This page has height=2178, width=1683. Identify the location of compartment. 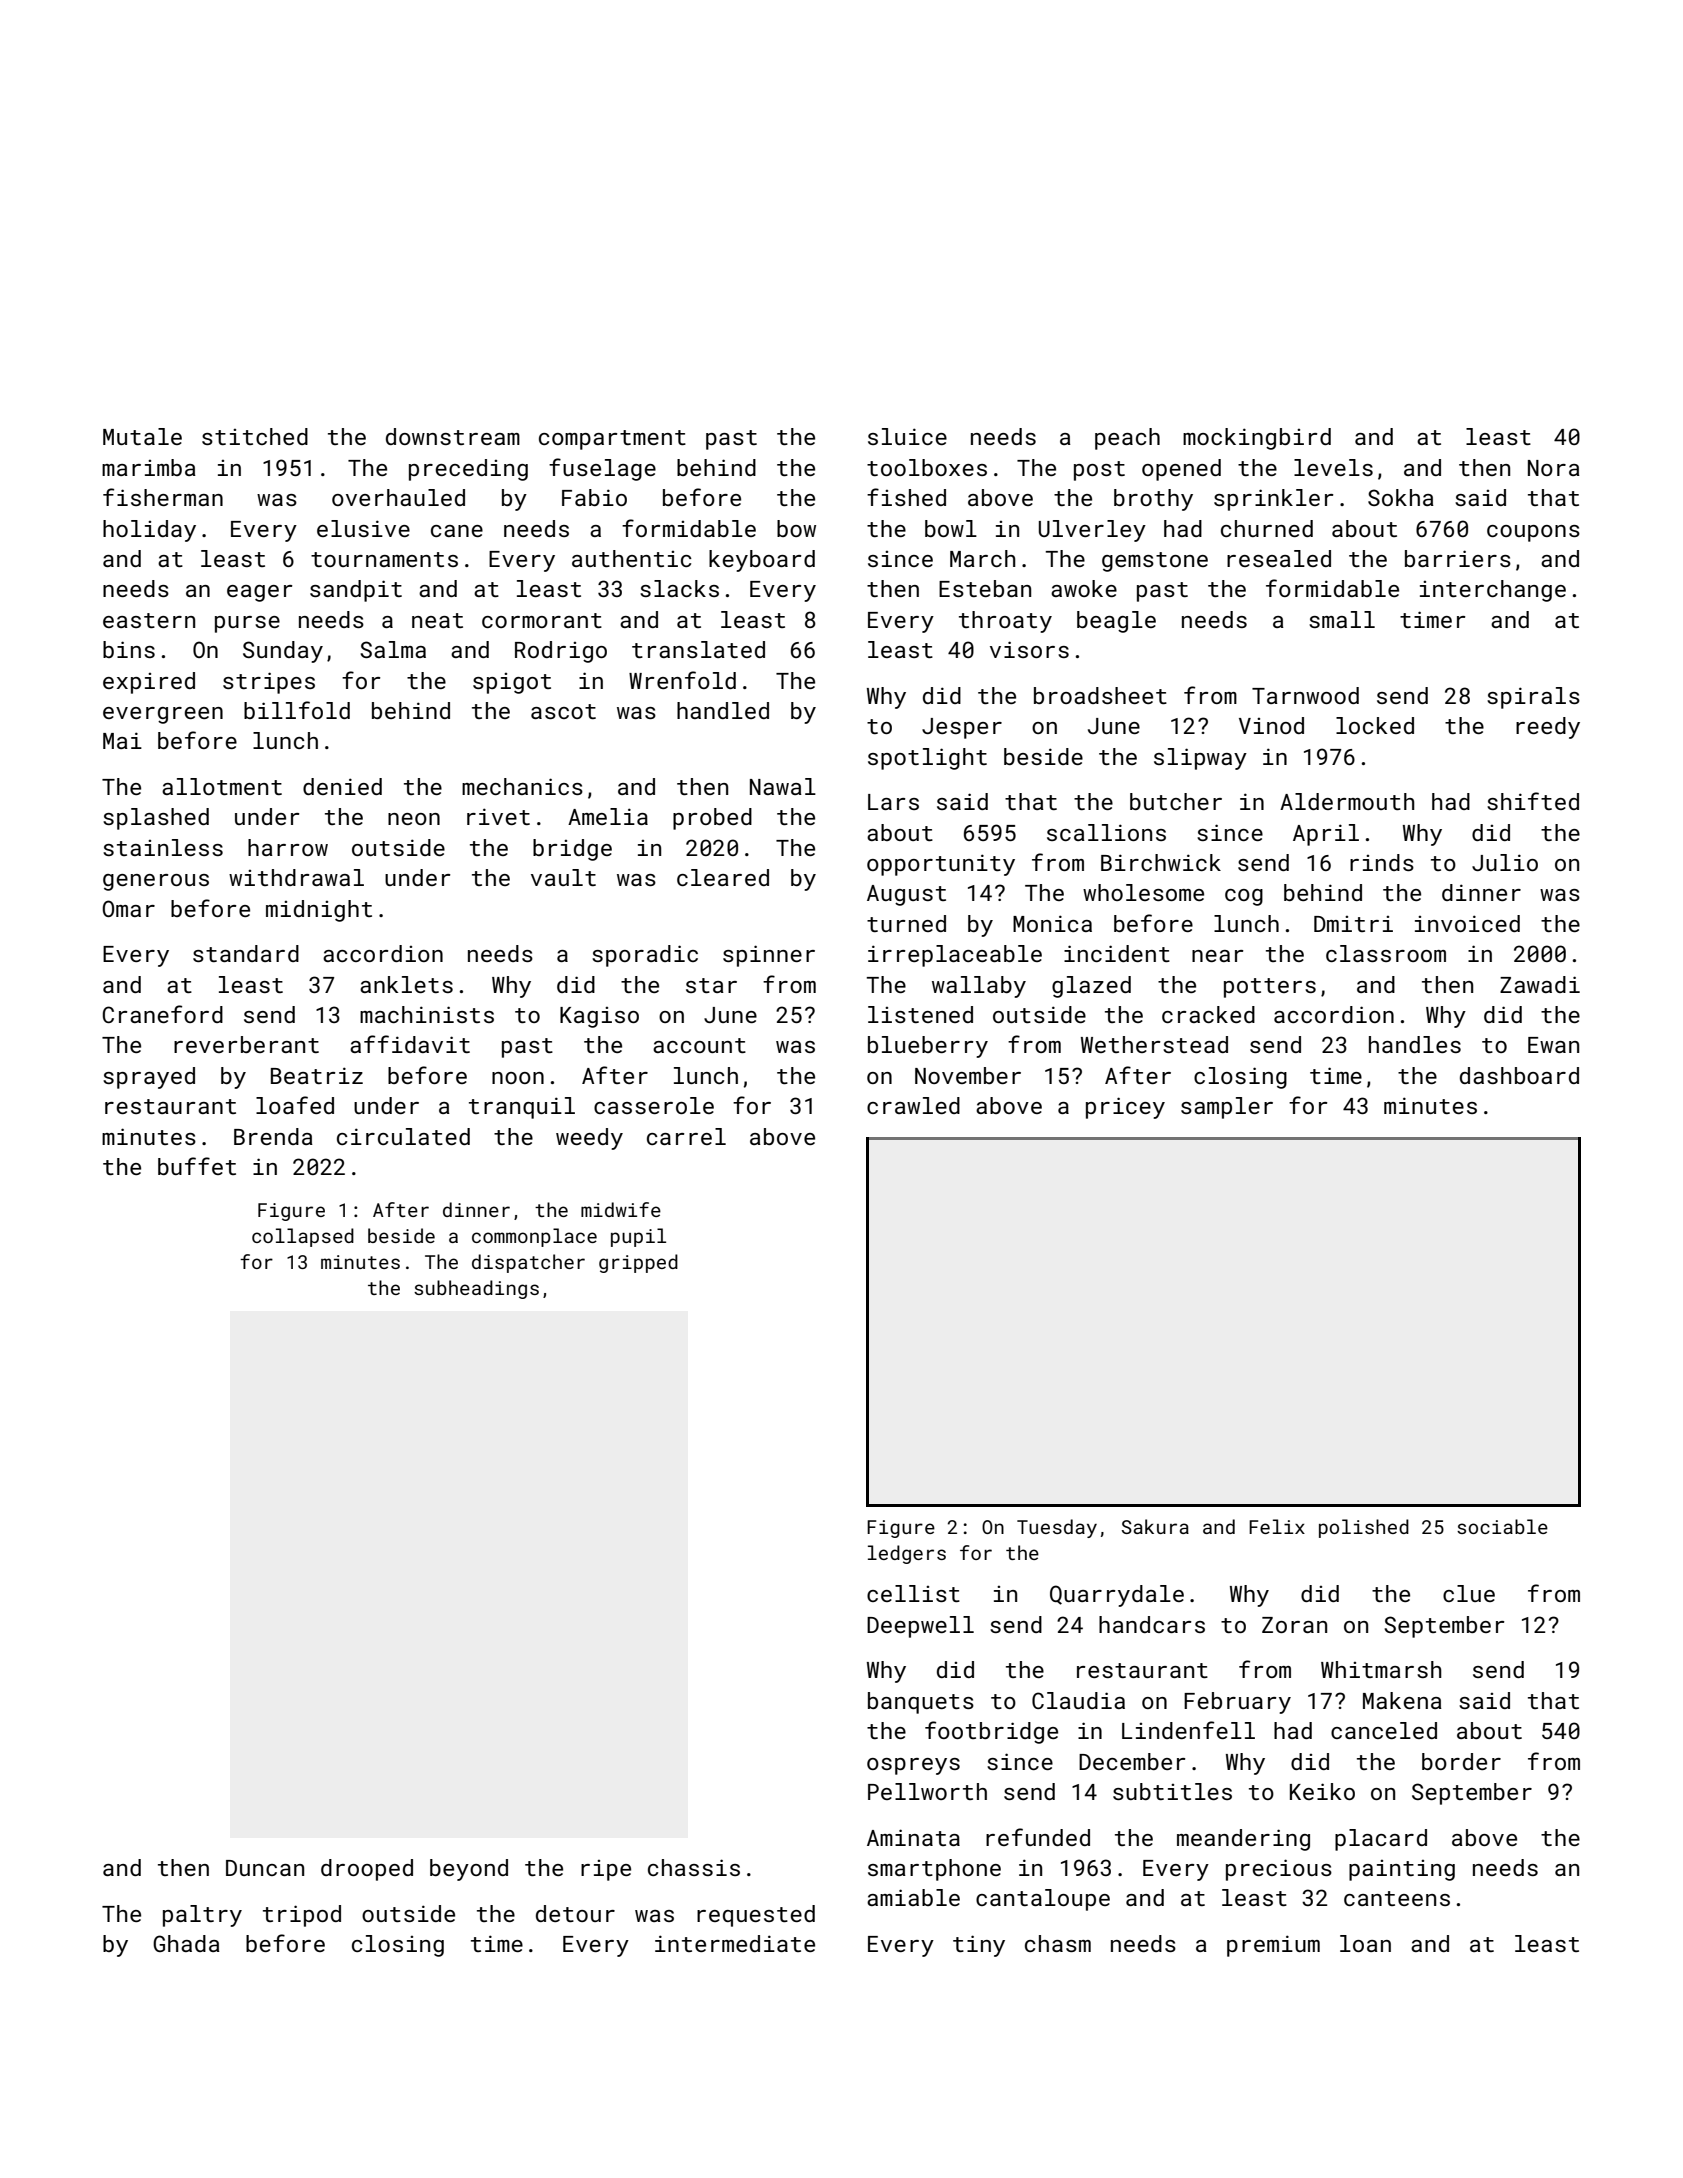
(612, 440).
